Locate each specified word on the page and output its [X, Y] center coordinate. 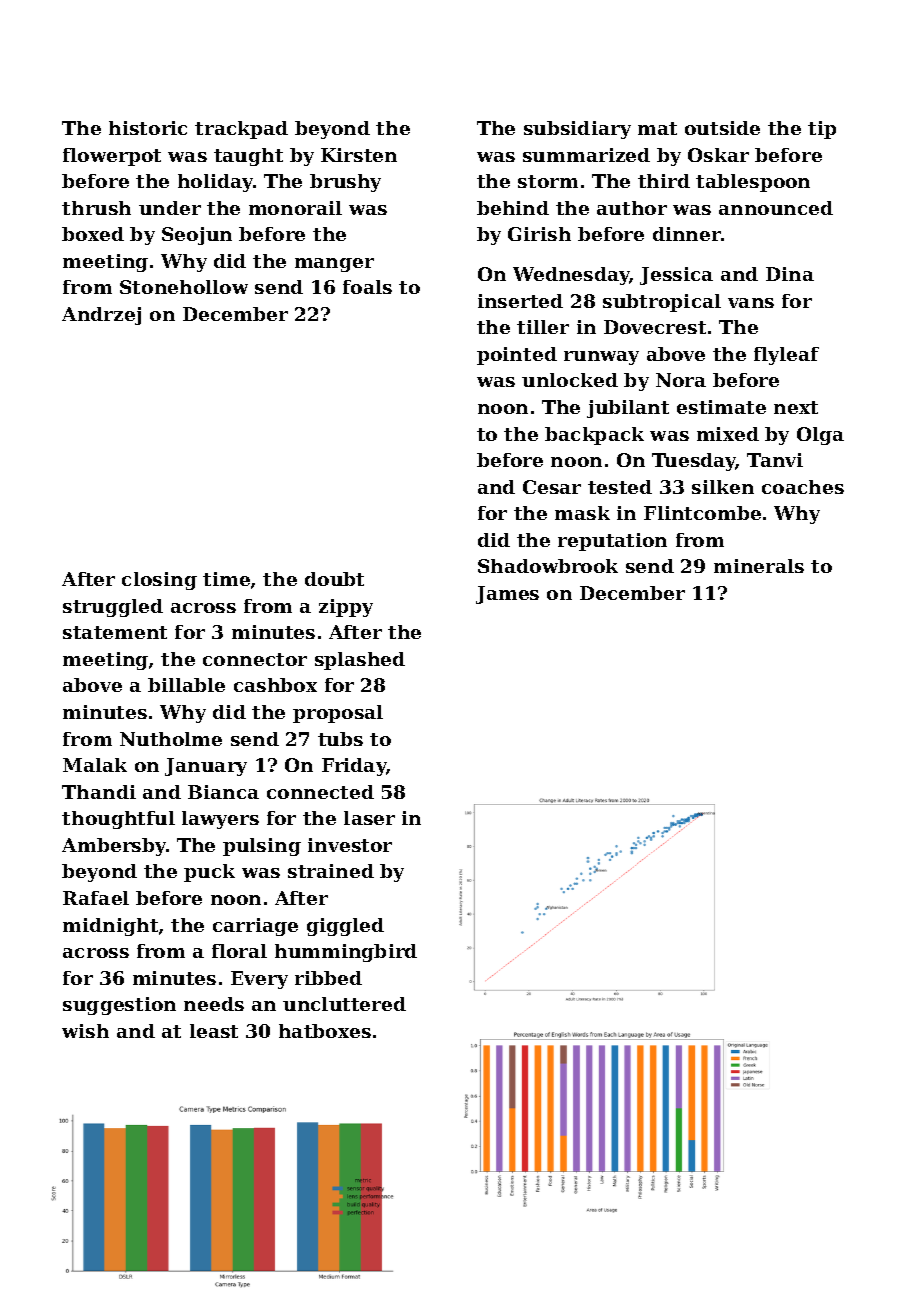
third [664, 181]
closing [159, 581]
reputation [612, 542]
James [507, 595]
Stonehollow [184, 287]
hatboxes [325, 1031]
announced [776, 208]
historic [148, 128]
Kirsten [359, 155]
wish [85, 1031]
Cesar [552, 487]
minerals [759, 566]
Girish [539, 234]
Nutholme [171, 739]
